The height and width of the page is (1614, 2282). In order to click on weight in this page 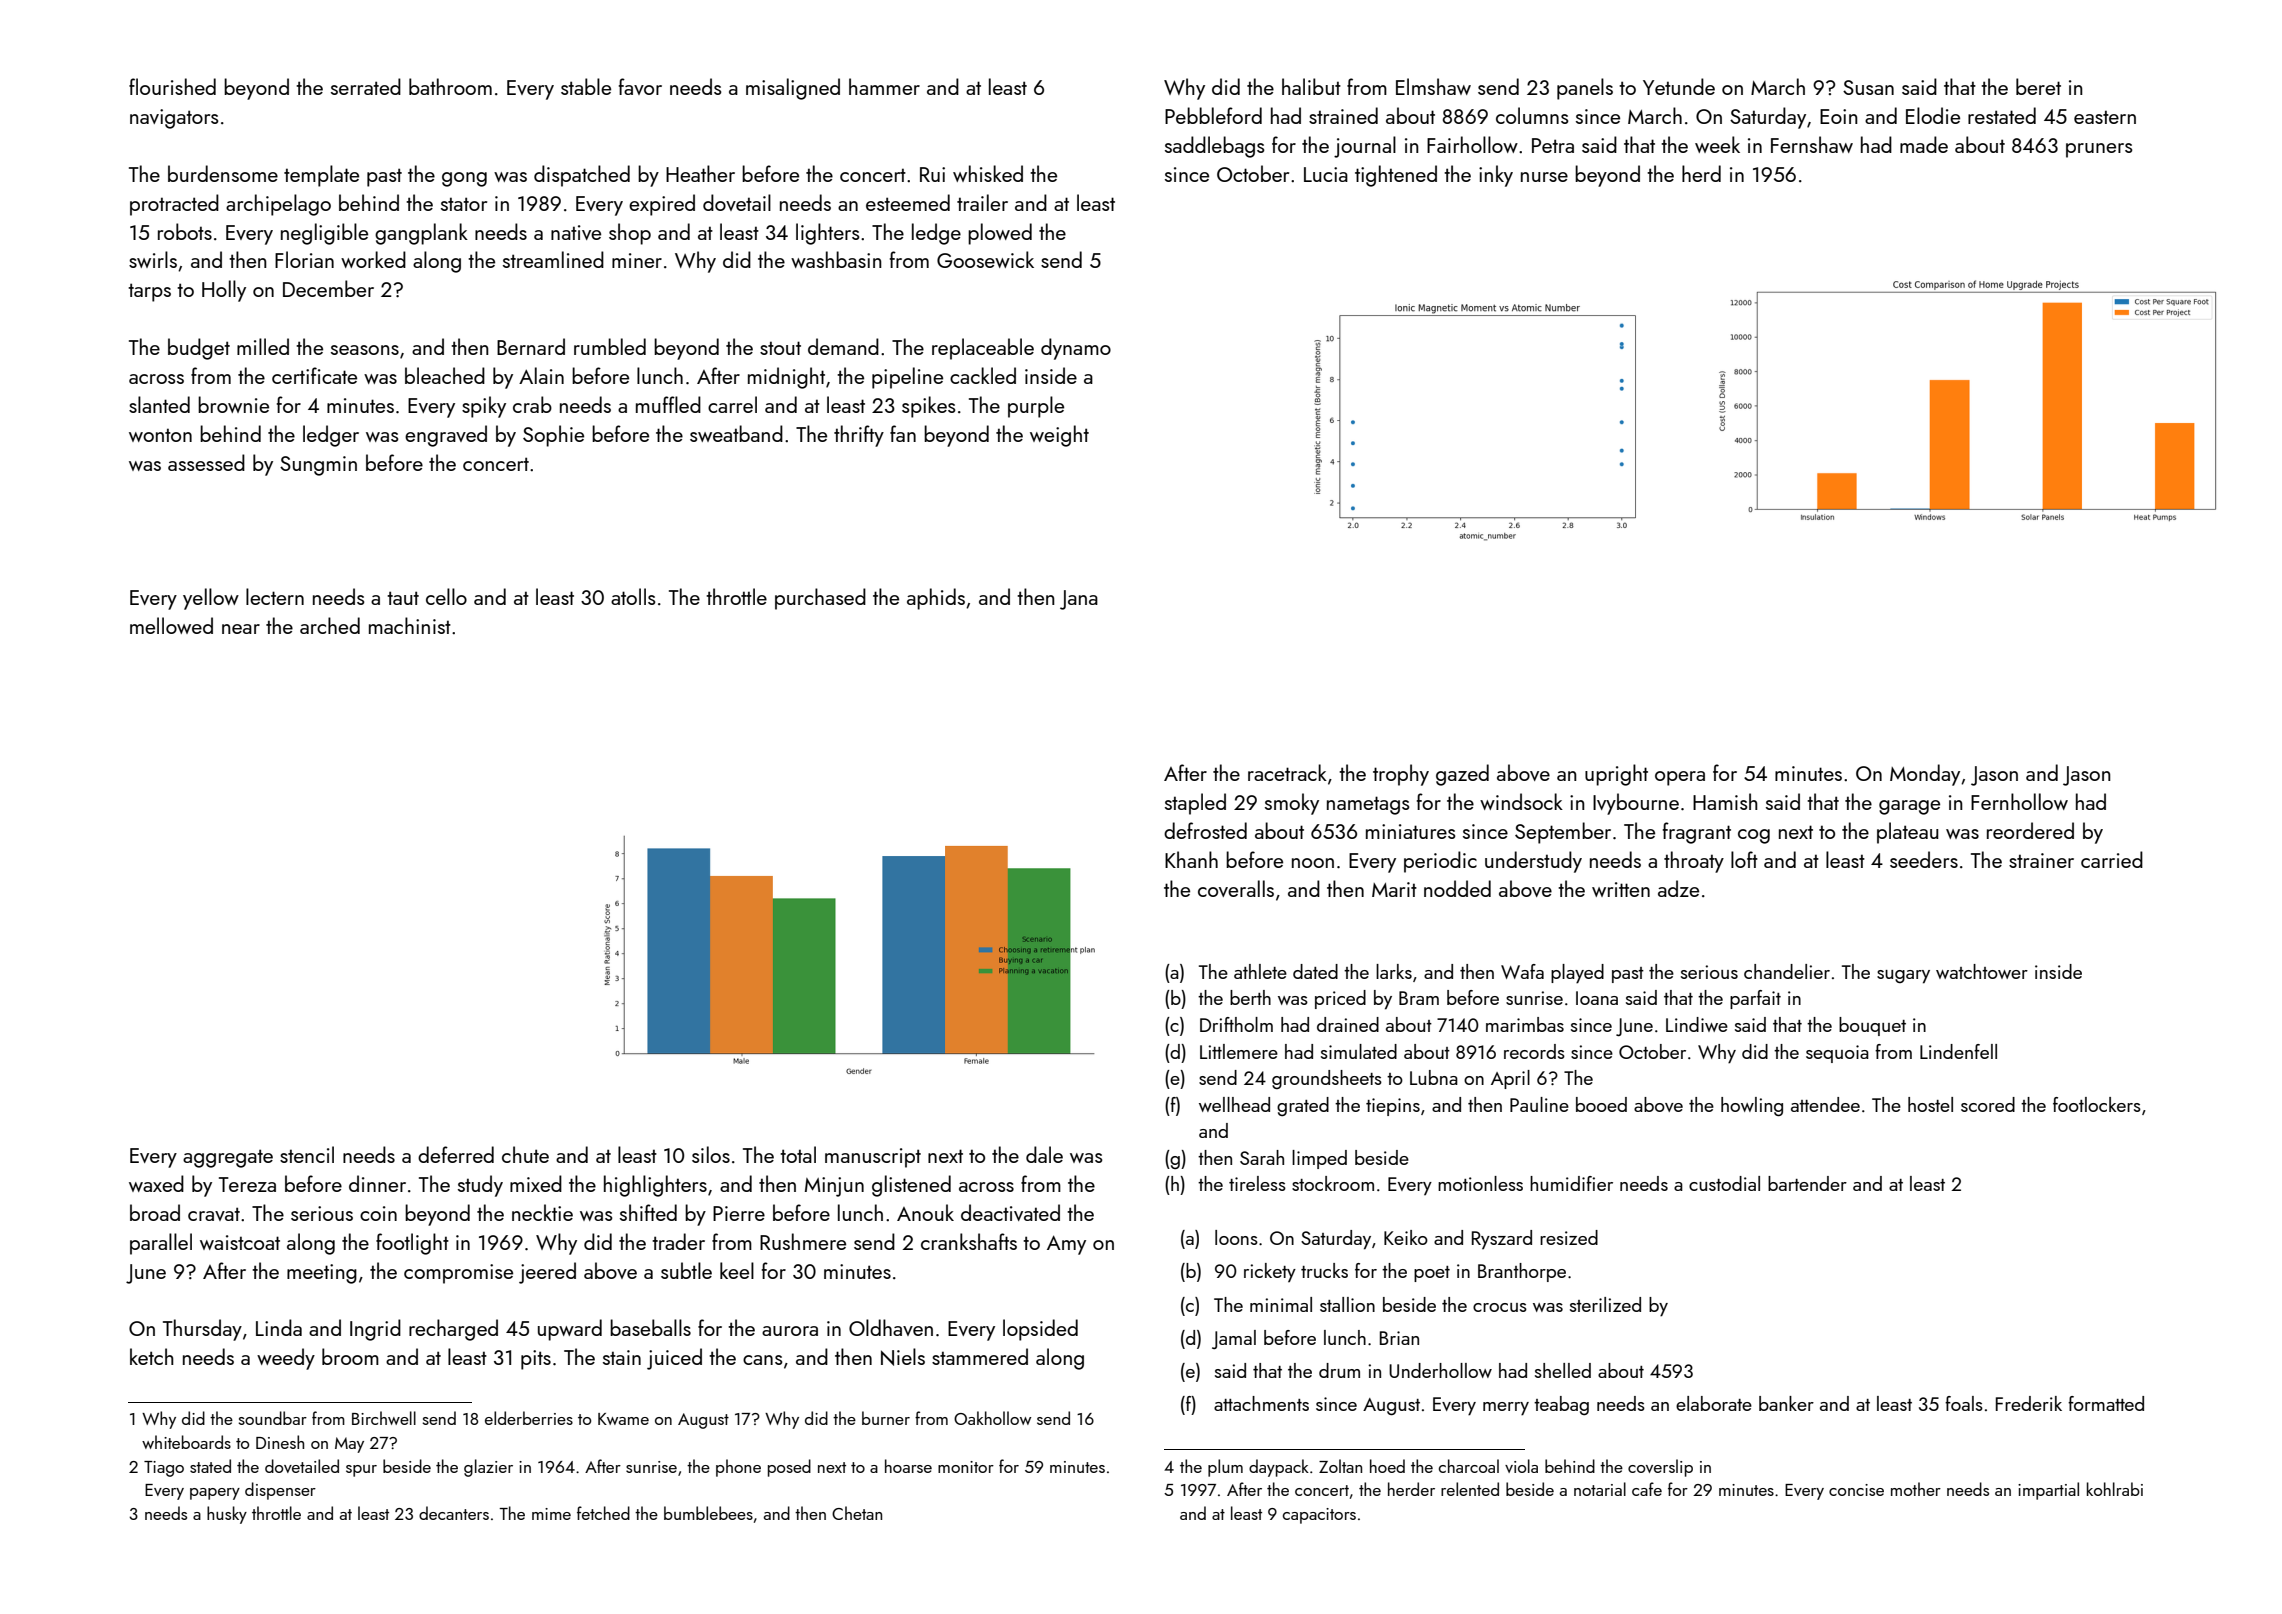, I will do `click(1059, 436)`.
